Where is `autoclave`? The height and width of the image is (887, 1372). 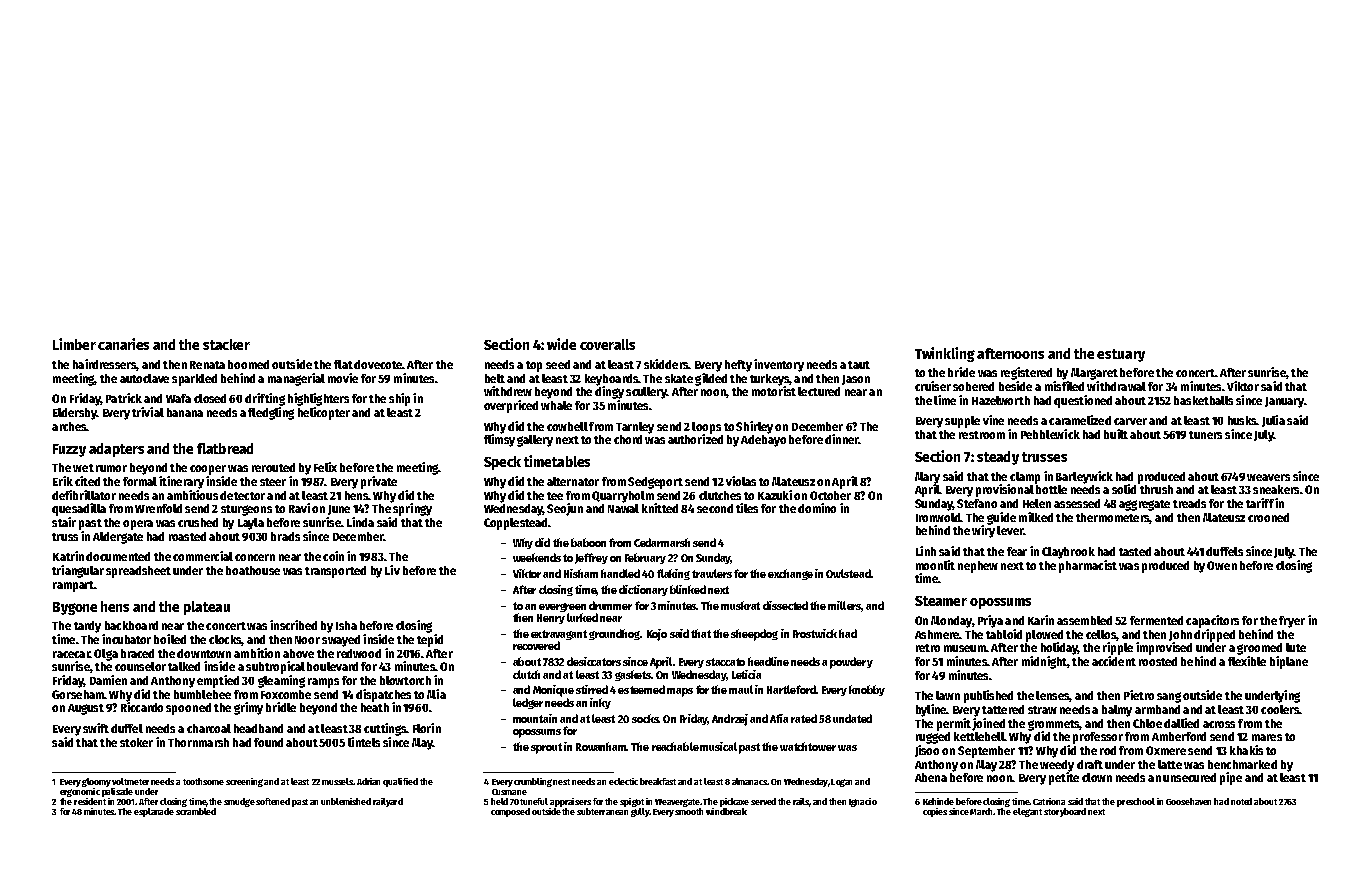
autoclave is located at coordinates (144, 378).
